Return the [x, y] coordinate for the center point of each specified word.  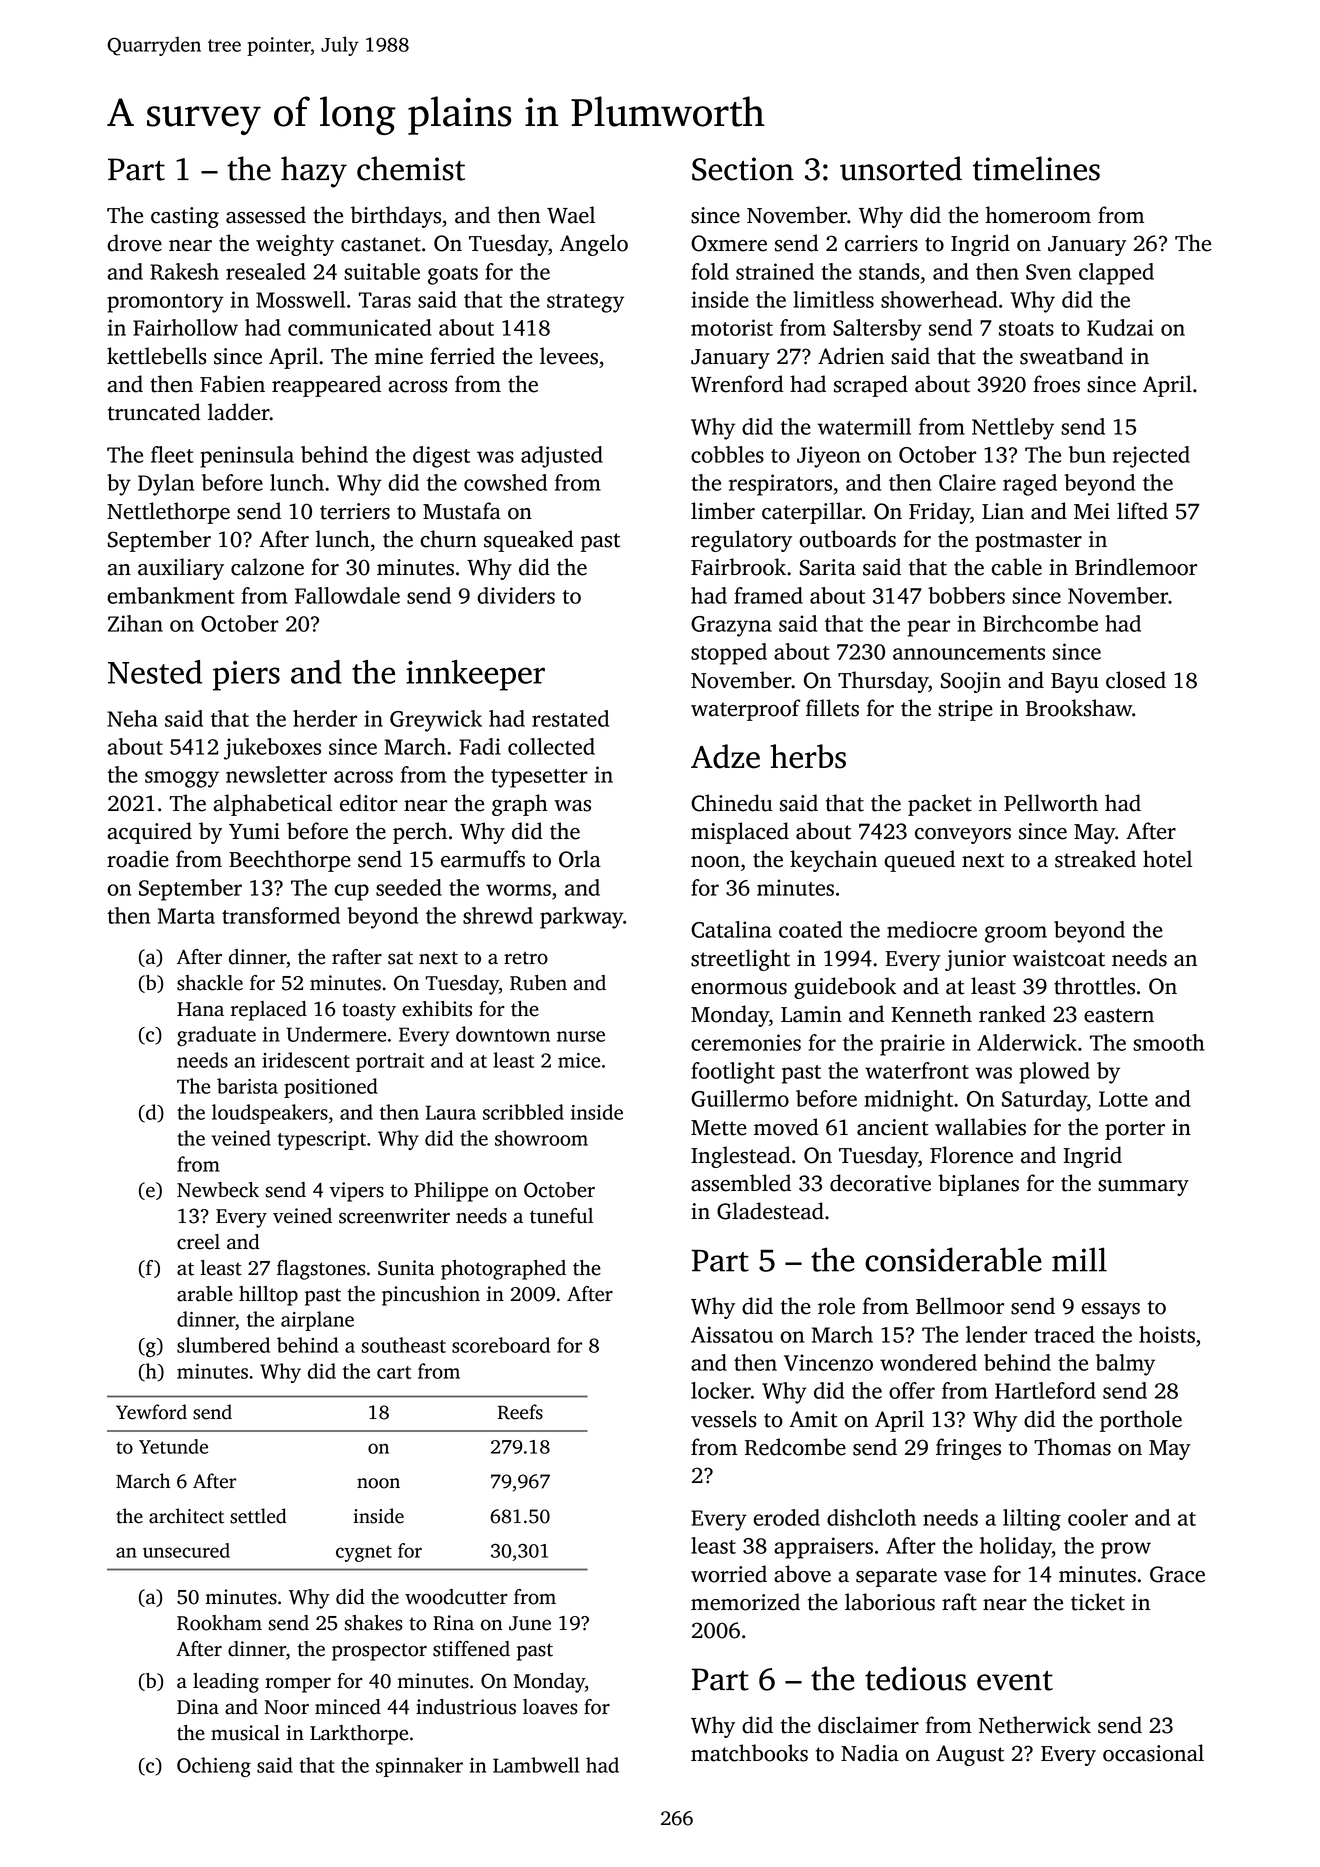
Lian [1003, 511]
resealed [266, 271]
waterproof [746, 710]
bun [1087, 454]
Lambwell [536, 1765]
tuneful [561, 1216]
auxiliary [181, 569]
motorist [732, 327]
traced [1064, 1334]
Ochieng [214, 1767]
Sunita [406, 1268]
